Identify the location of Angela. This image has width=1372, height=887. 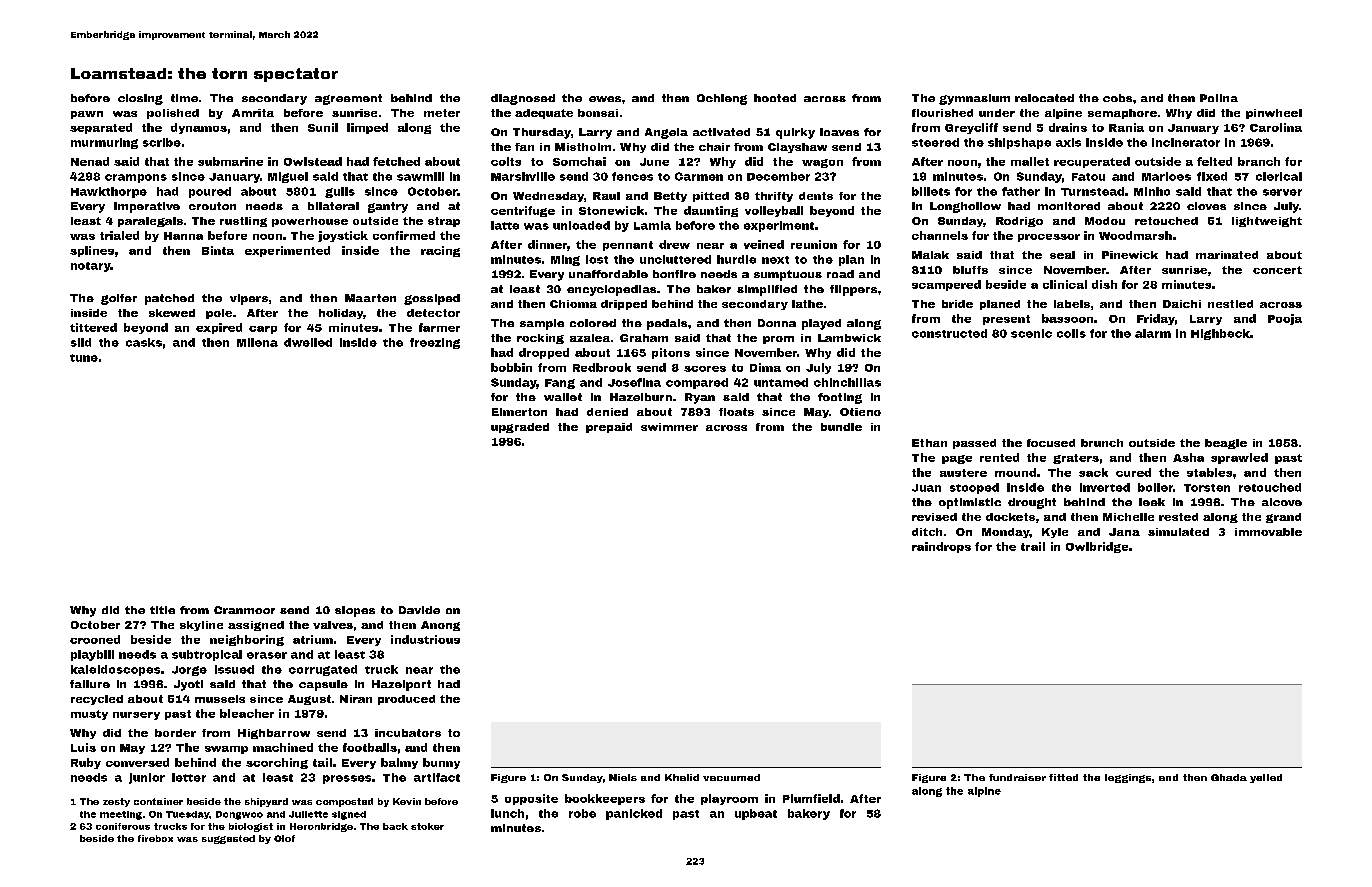
(666, 133).
